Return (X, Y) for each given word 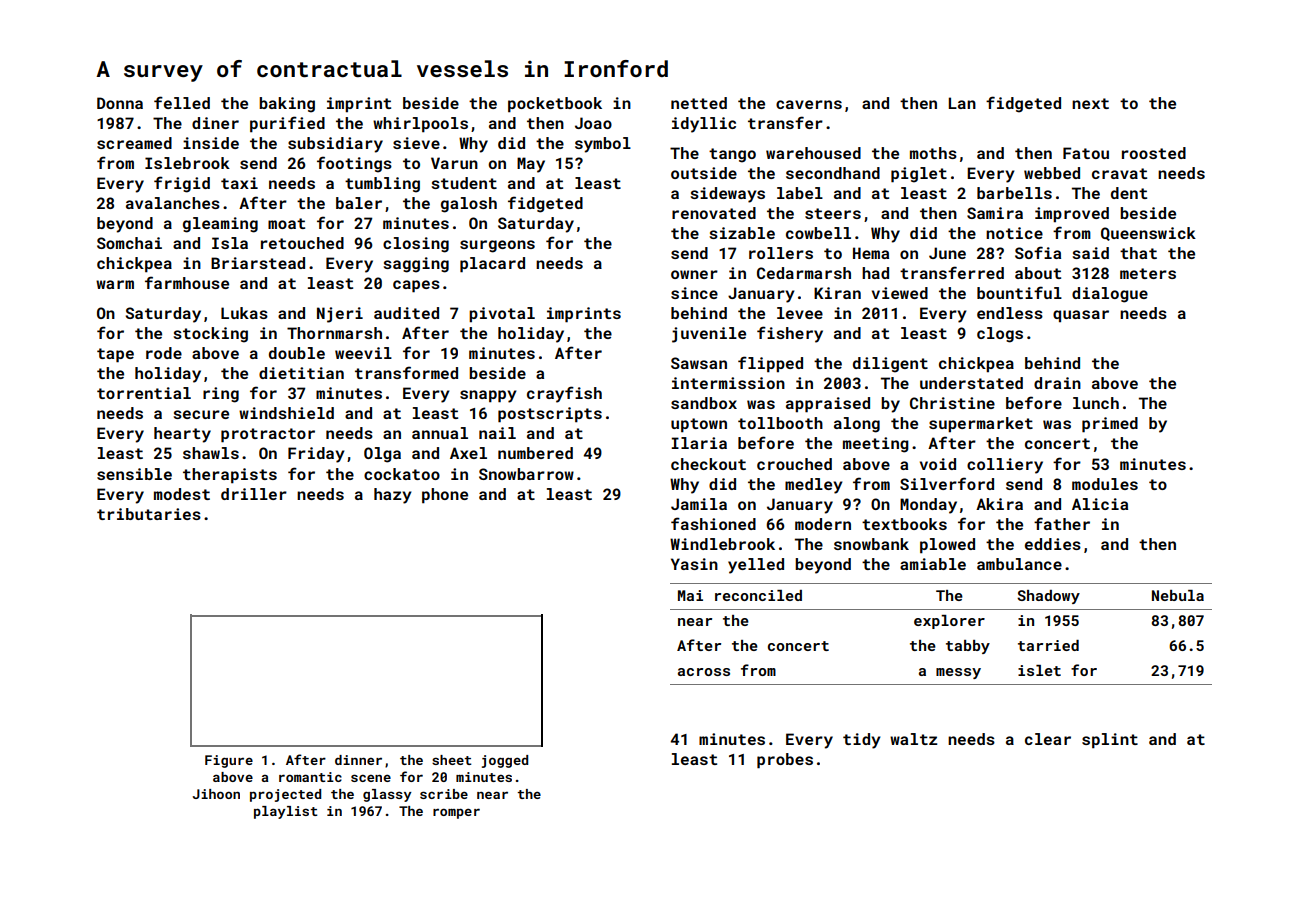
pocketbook (555, 105)
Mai (690, 595)
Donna (120, 103)
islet (1039, 670)
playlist (286, 812)
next (1090, 103)
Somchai (129, 243)
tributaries (149, 514)
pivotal (502, 315)
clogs (1000, 335)
